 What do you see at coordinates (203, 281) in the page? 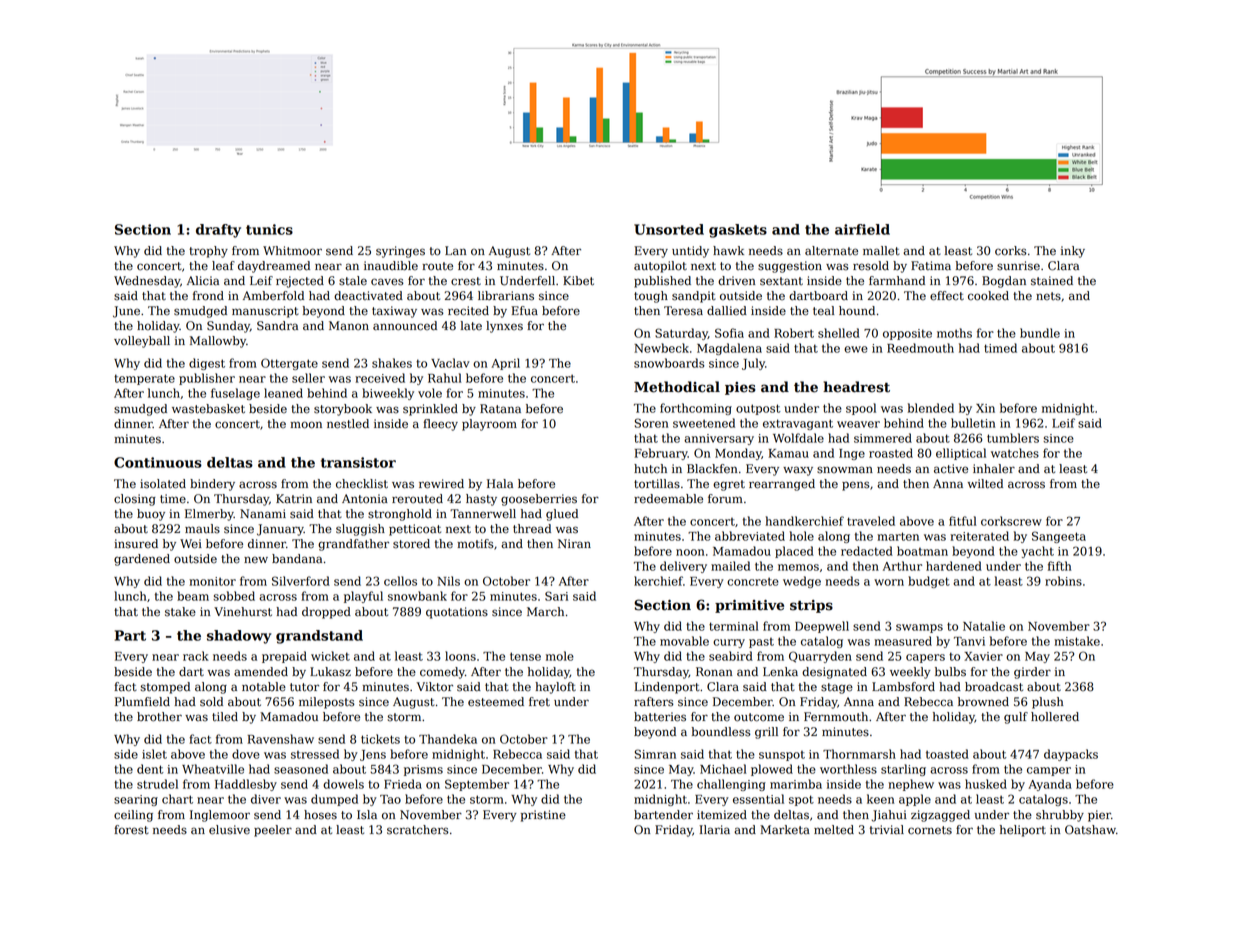
I see `Alicia` at bounding box center [203, 281].
